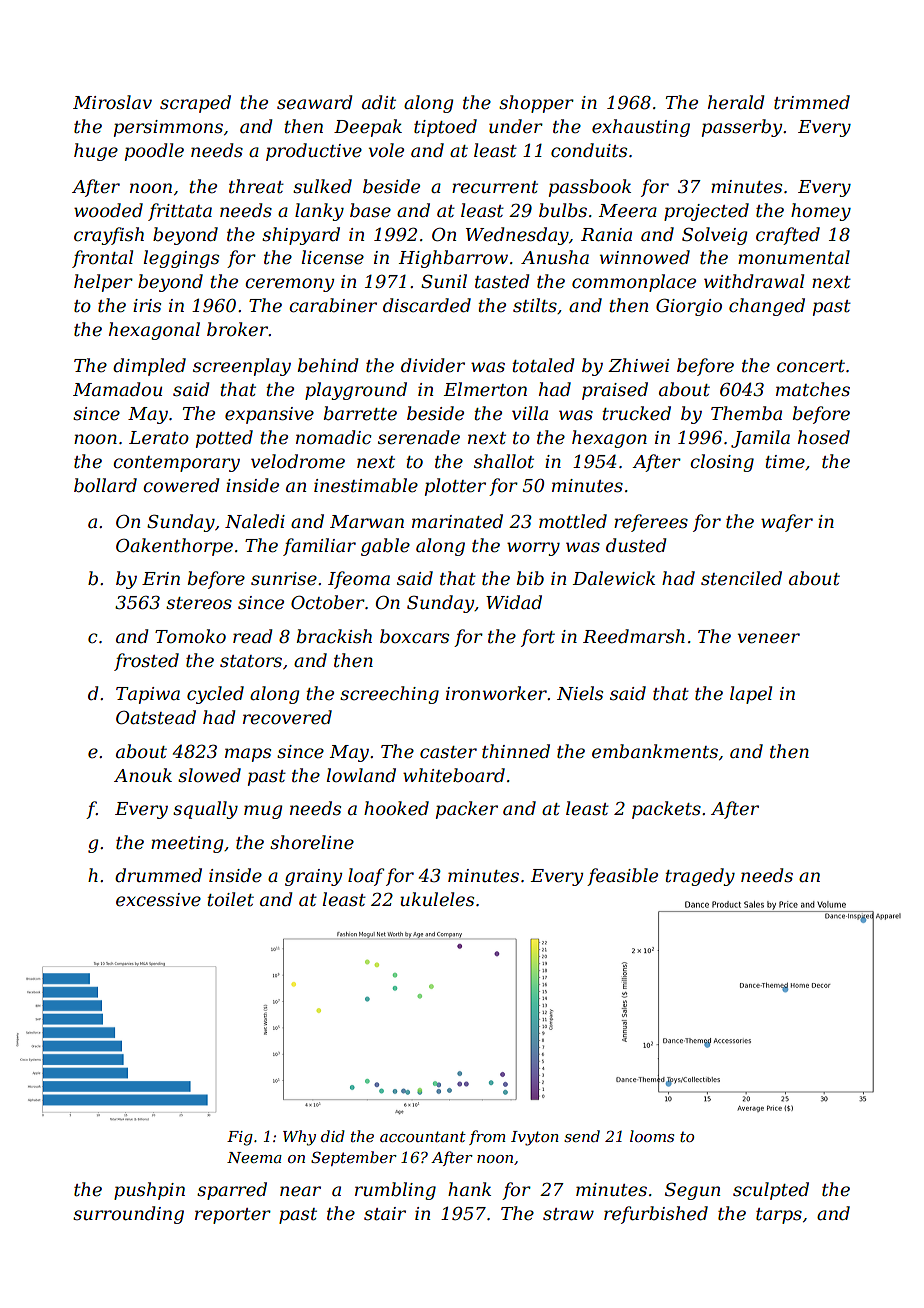  Describe the element at coordinates (128, 1215) in the page. I see `surrounding` at that location.
